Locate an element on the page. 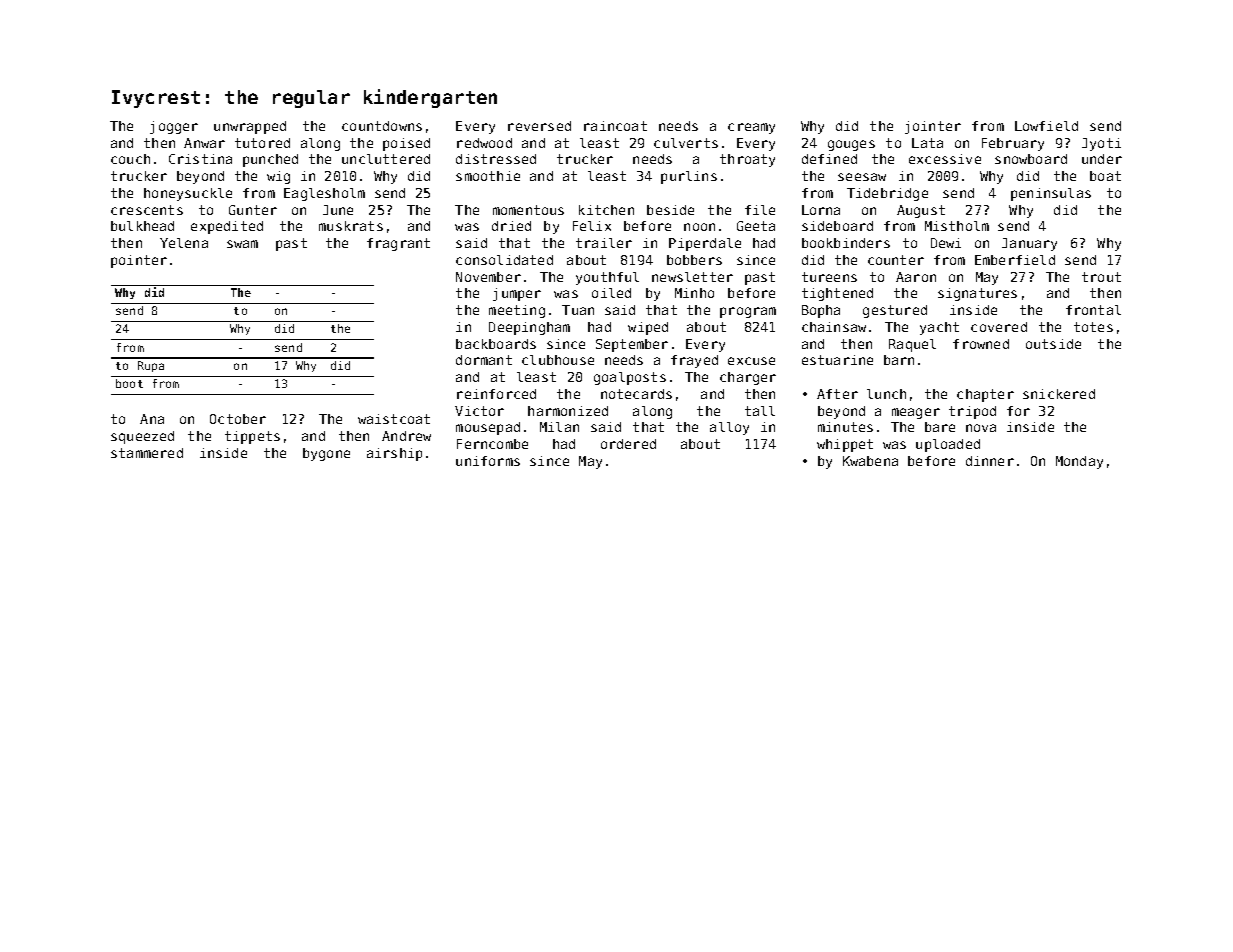 This page has height=952, width=1233. covered is located at coordinates (999, 327).
